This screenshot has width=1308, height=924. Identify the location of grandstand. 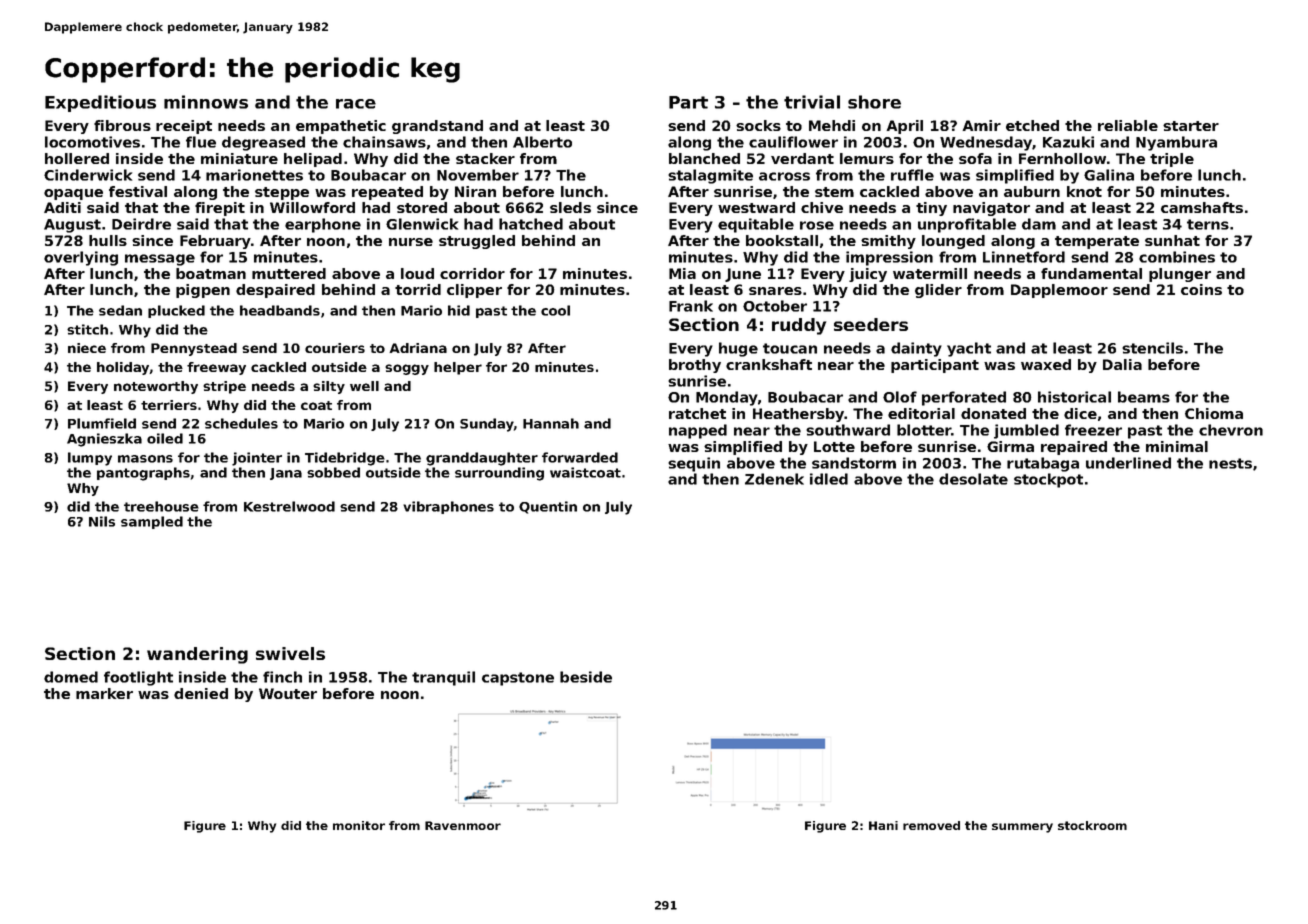
(437, 127).
